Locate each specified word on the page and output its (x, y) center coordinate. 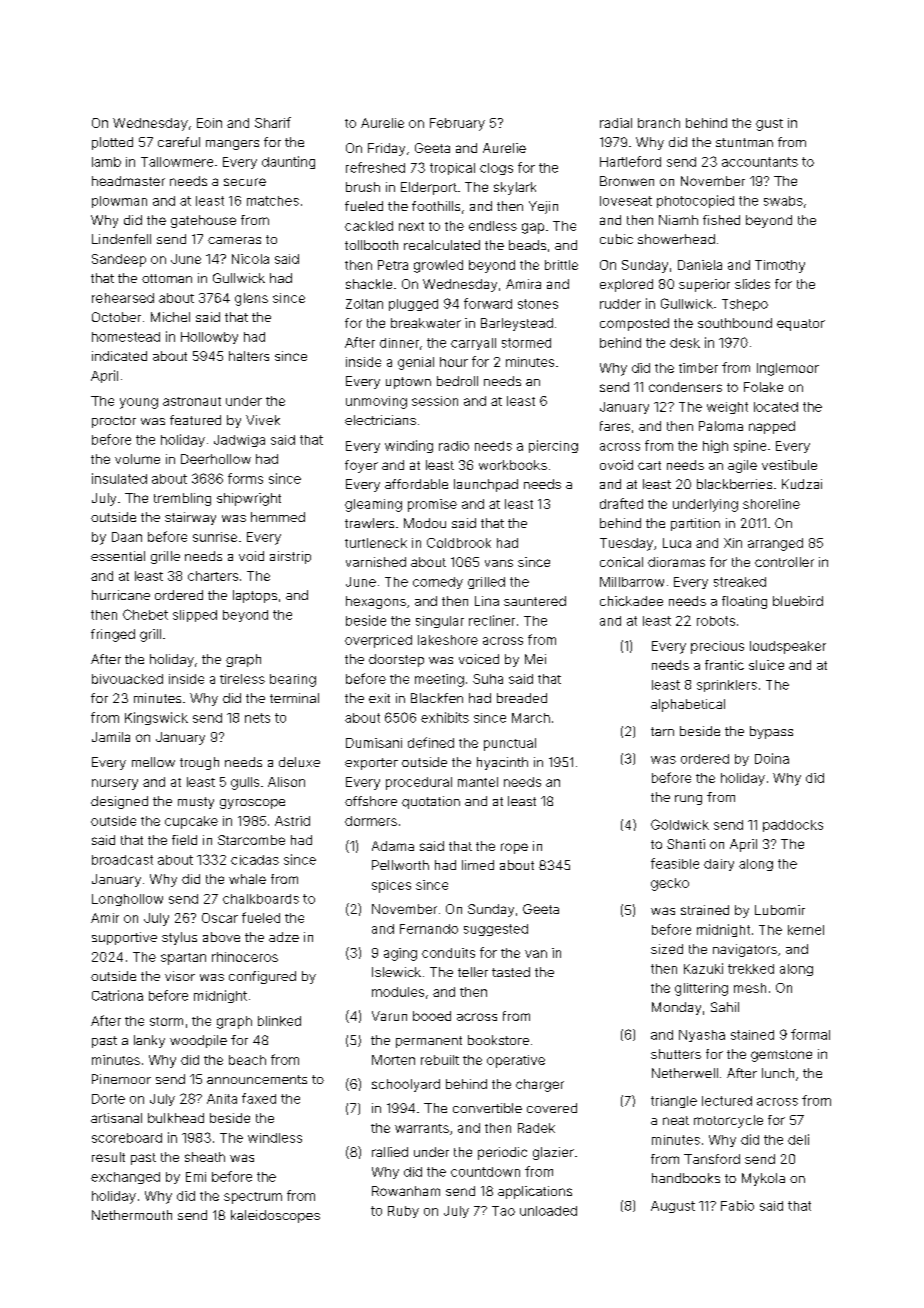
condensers (685, 387)
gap (533, 228)
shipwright (249, 499)
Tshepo (745, 305)
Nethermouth (132, 1215)
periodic (502, 1153)
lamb (106, 162)
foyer (361, 466)
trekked (751, 969)
